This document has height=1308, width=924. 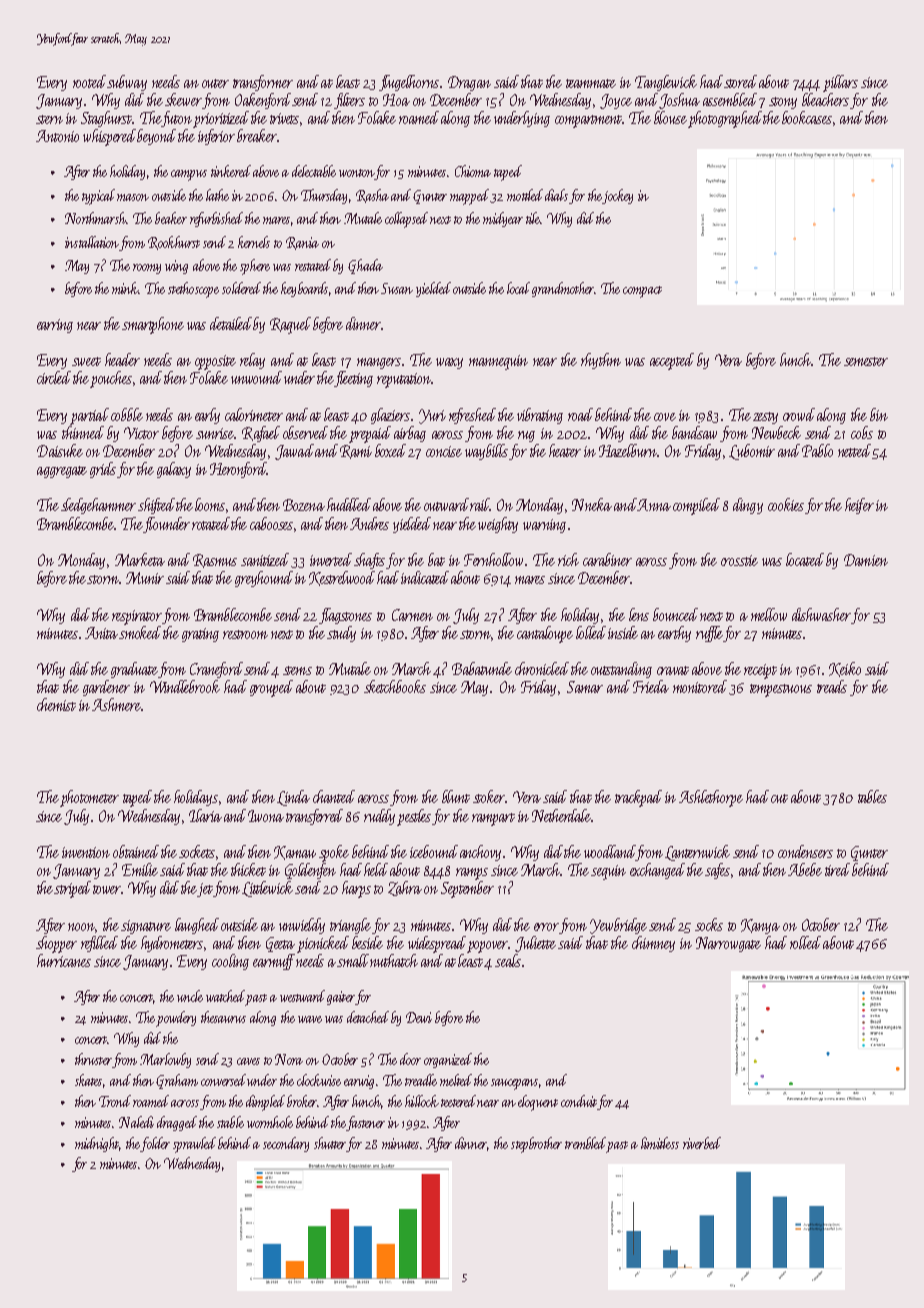 I want to click on laughed, so click(x=197, y=926).
